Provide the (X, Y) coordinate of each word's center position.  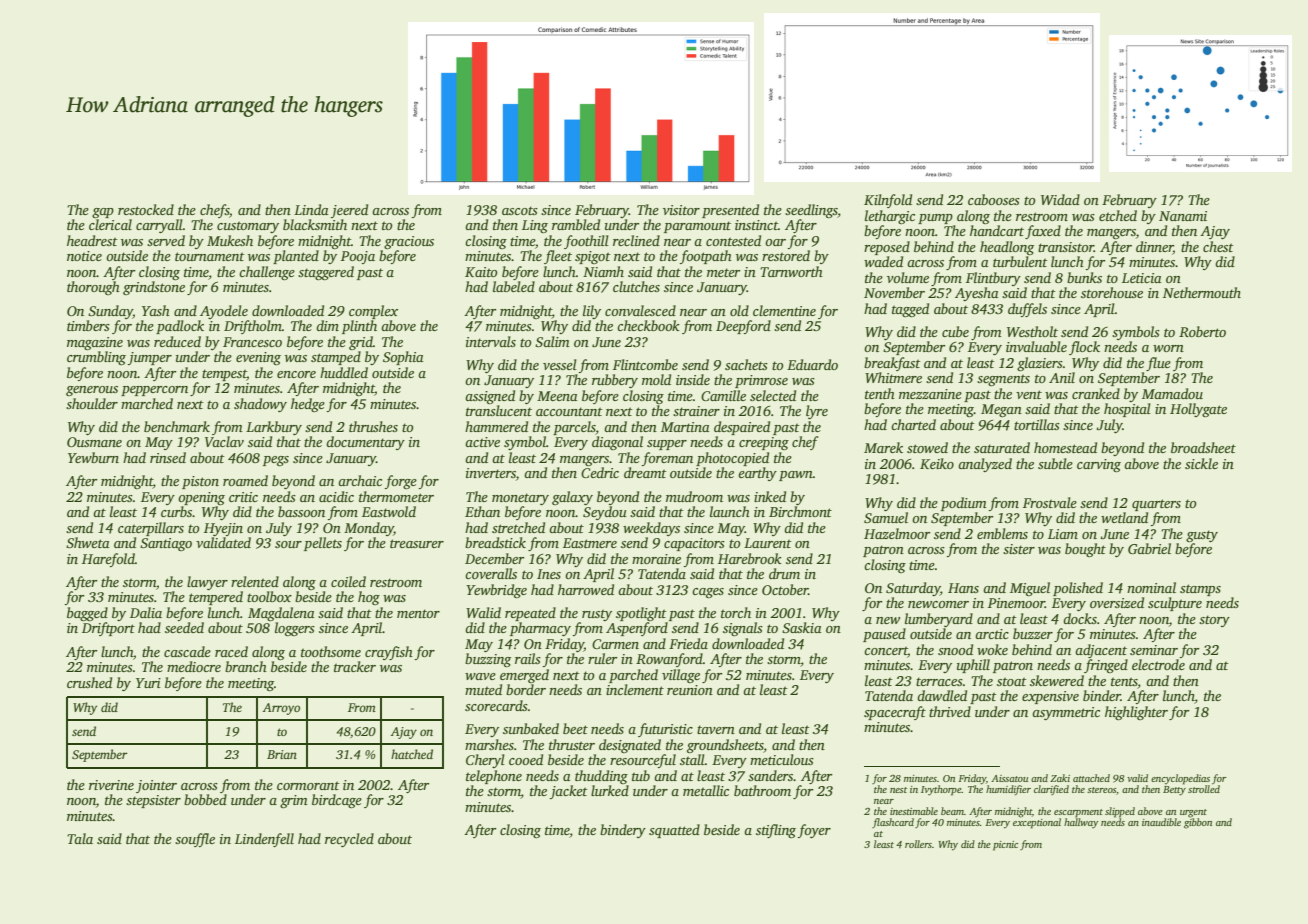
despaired (742, 428)
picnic (1005, 846)
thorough (93, 288)
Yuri (148, 683)
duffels (1027, 310)
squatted (674, 831)
